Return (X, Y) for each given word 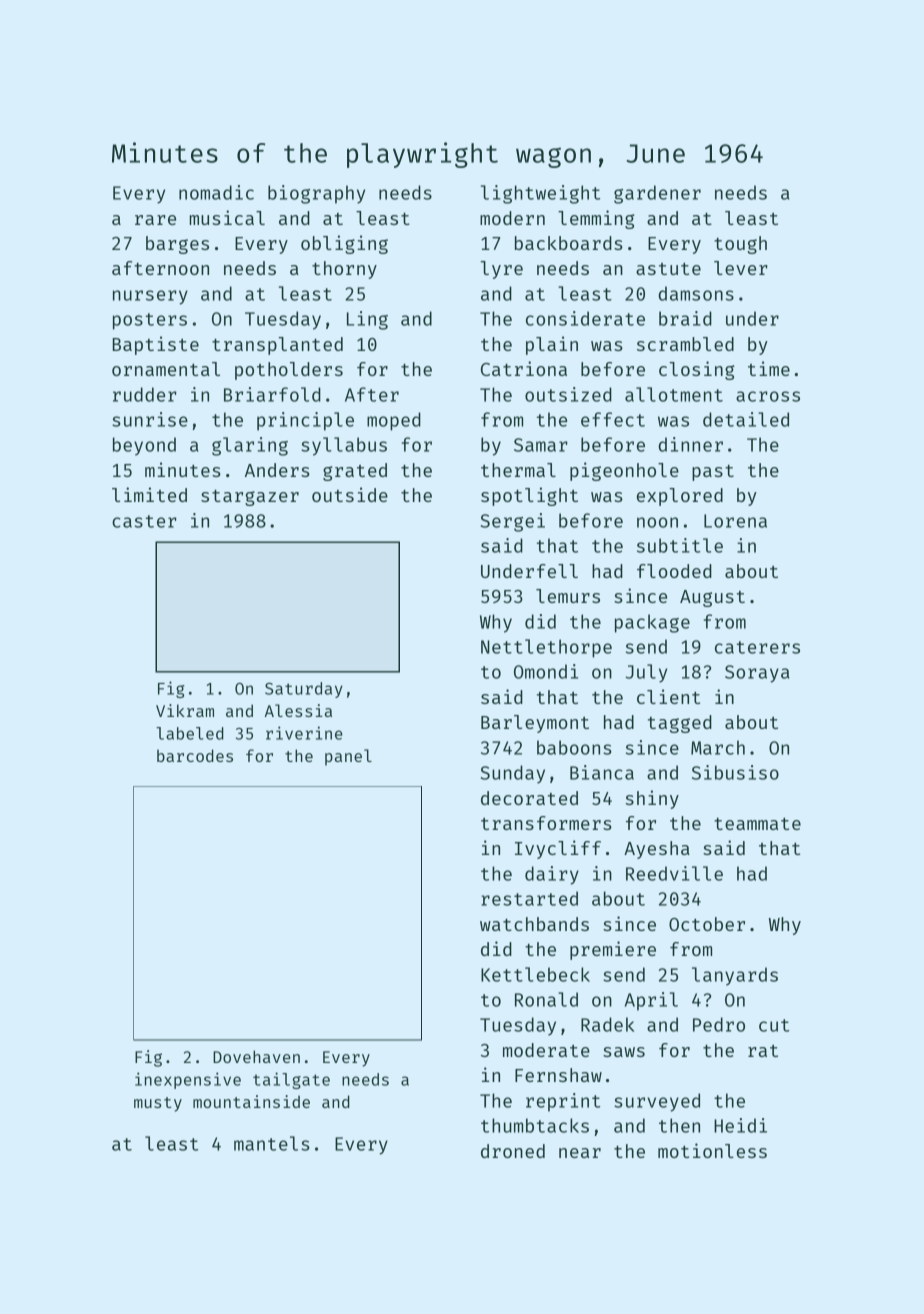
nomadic (216, 192)
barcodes (195, 755)
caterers (757, 647)
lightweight (540, 194)
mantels (272, 1143)
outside (350, 494)
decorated (529, 798)
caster (144, 521)
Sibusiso (735, 772)
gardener (657, 194)
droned (513, 1151)
